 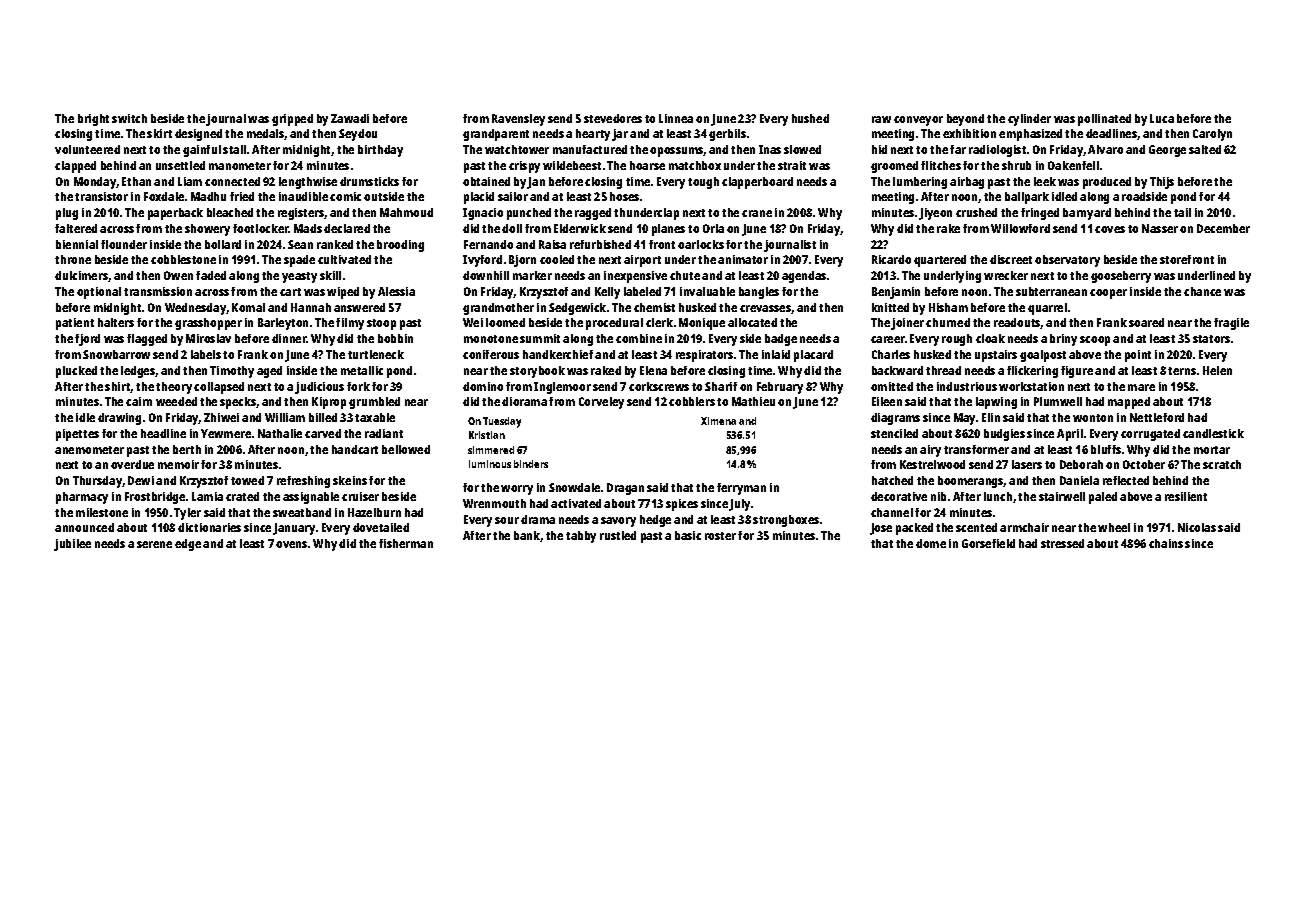 What do you see at coordinates (1222, 464) in the screenshot?
I see `scratch` at bounding box center [1222, 464].
